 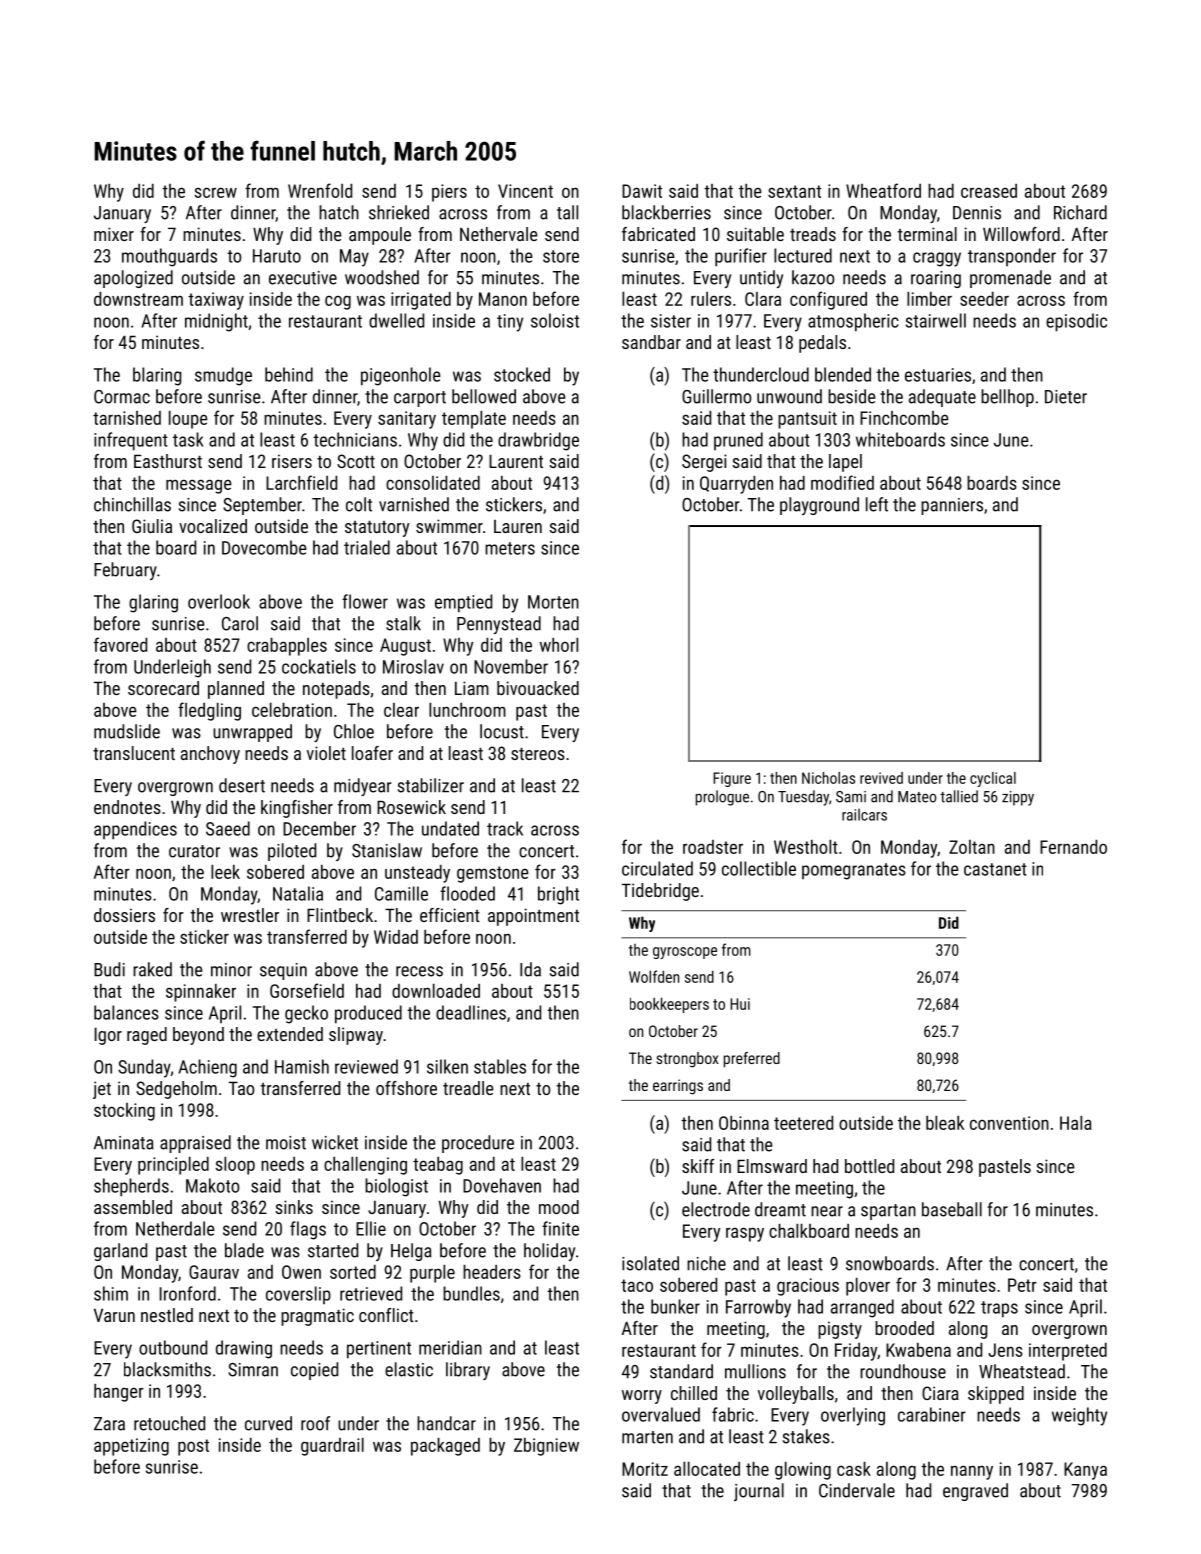 I want to click on Dawit, so click(x=642, y=191).
